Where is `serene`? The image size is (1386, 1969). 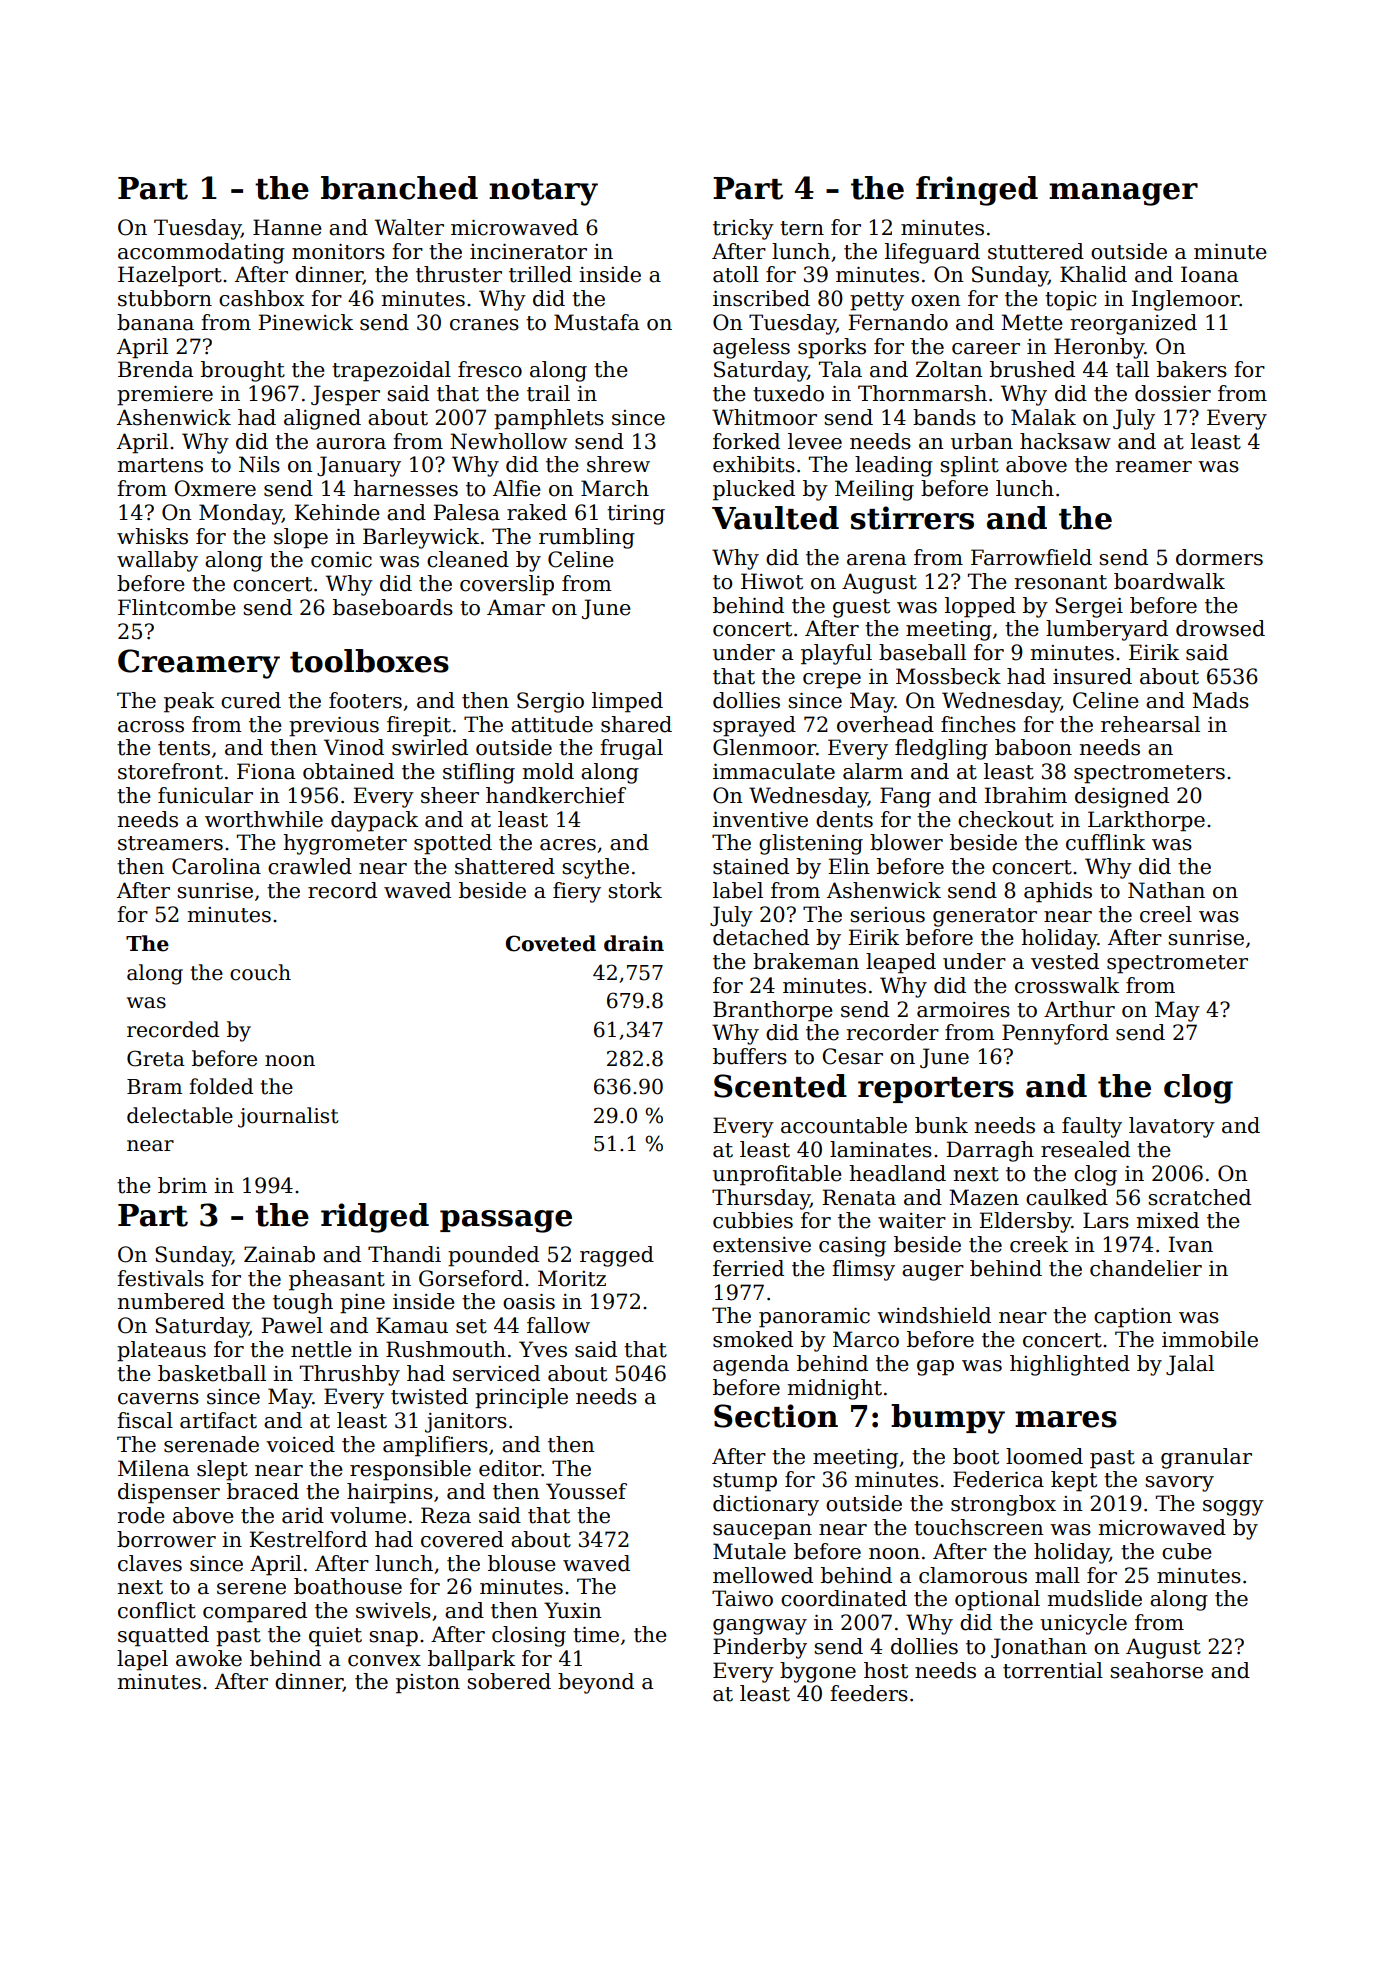 serene is located at coordinates (251, 1589).
